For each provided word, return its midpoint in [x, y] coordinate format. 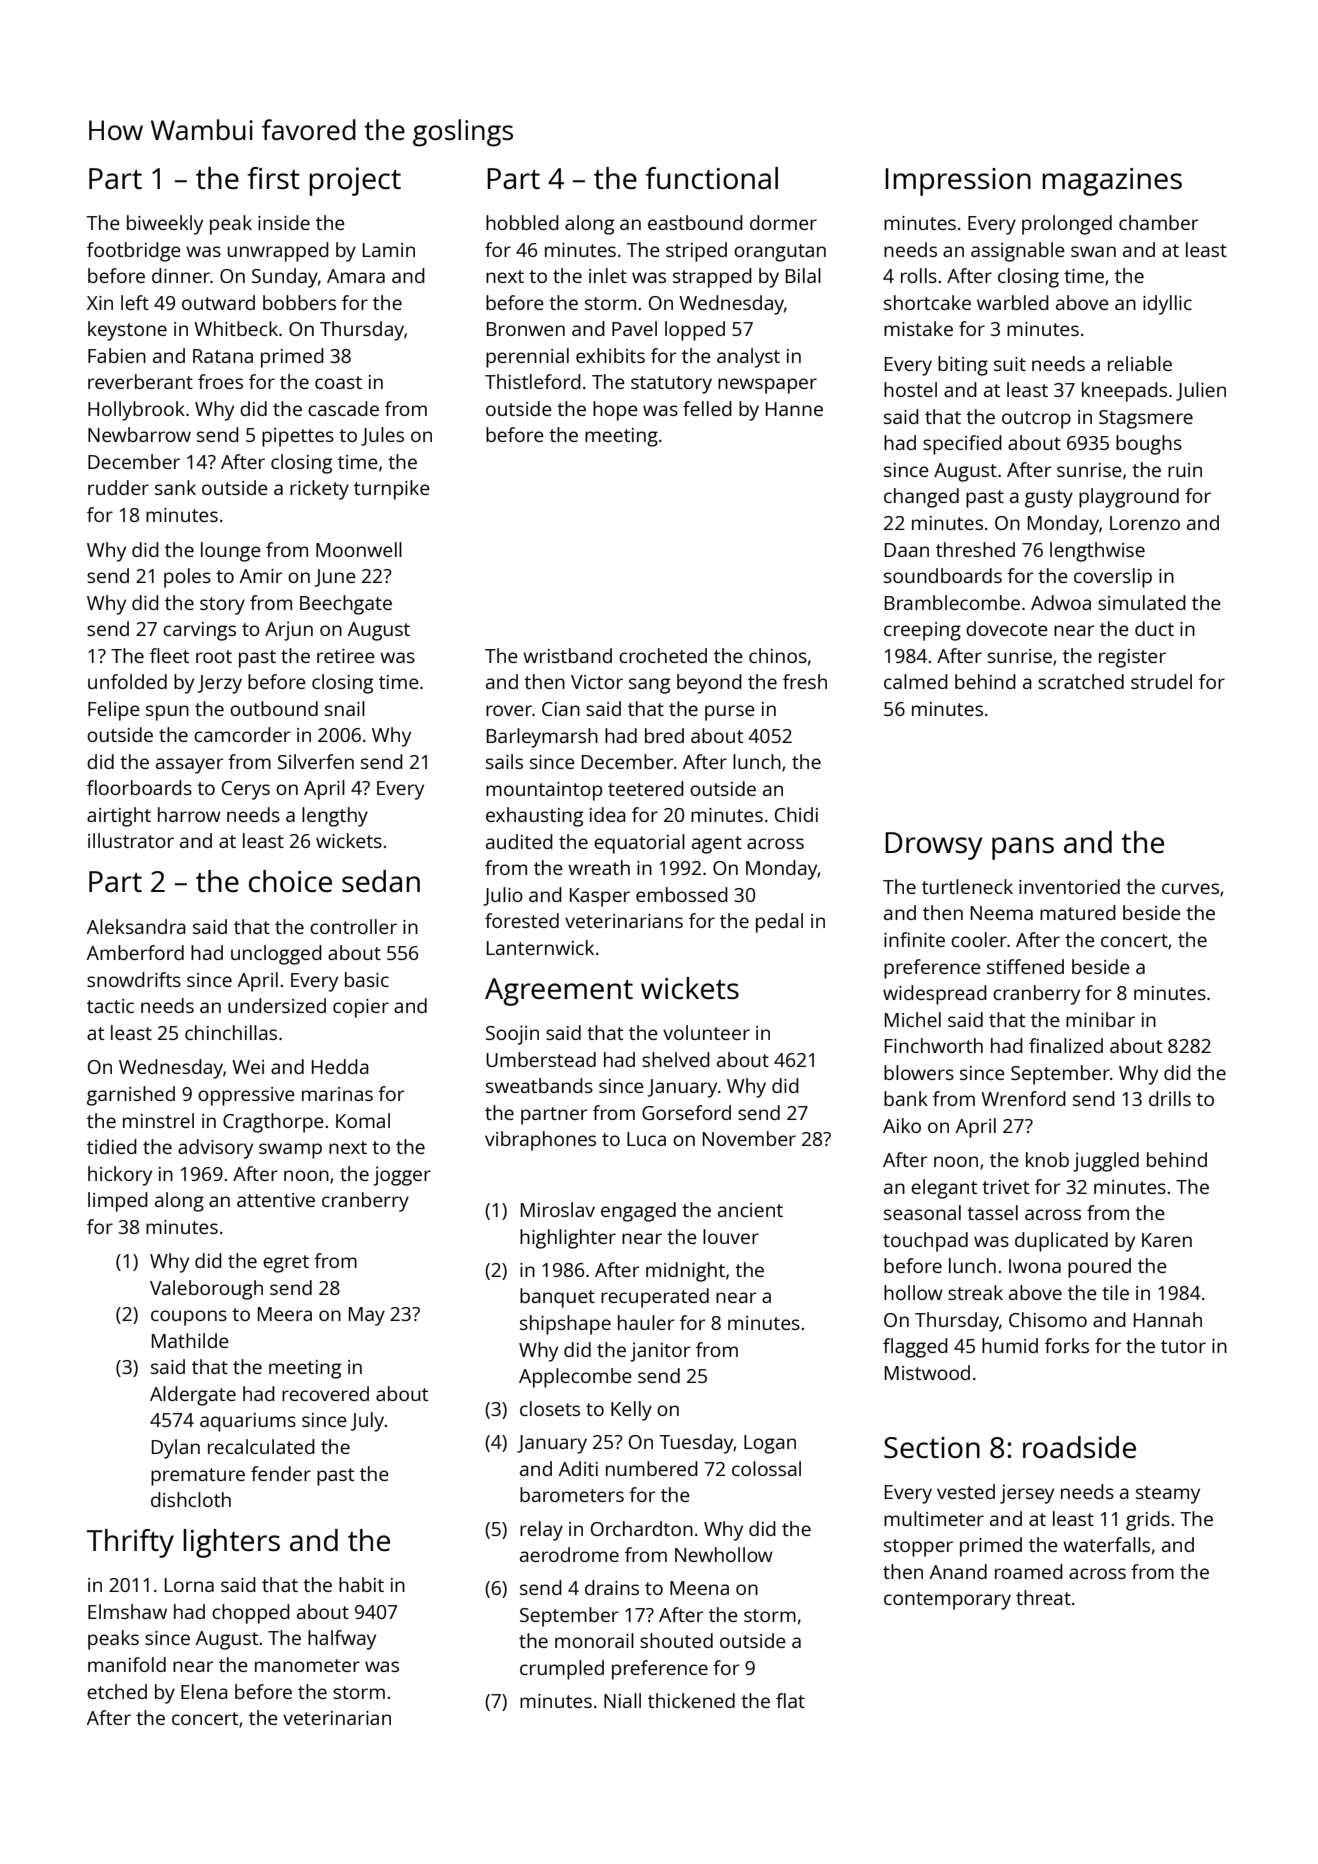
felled [707, 408]
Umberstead [541, 1059]
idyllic [1167, 305]
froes [220, 381]
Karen [1167, 1240]
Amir [261, 576]
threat [1043, 1597]
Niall [622, 1700]
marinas [337, 1094]
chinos [778, 655]
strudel [1161, 681]
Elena [204, 1691]
